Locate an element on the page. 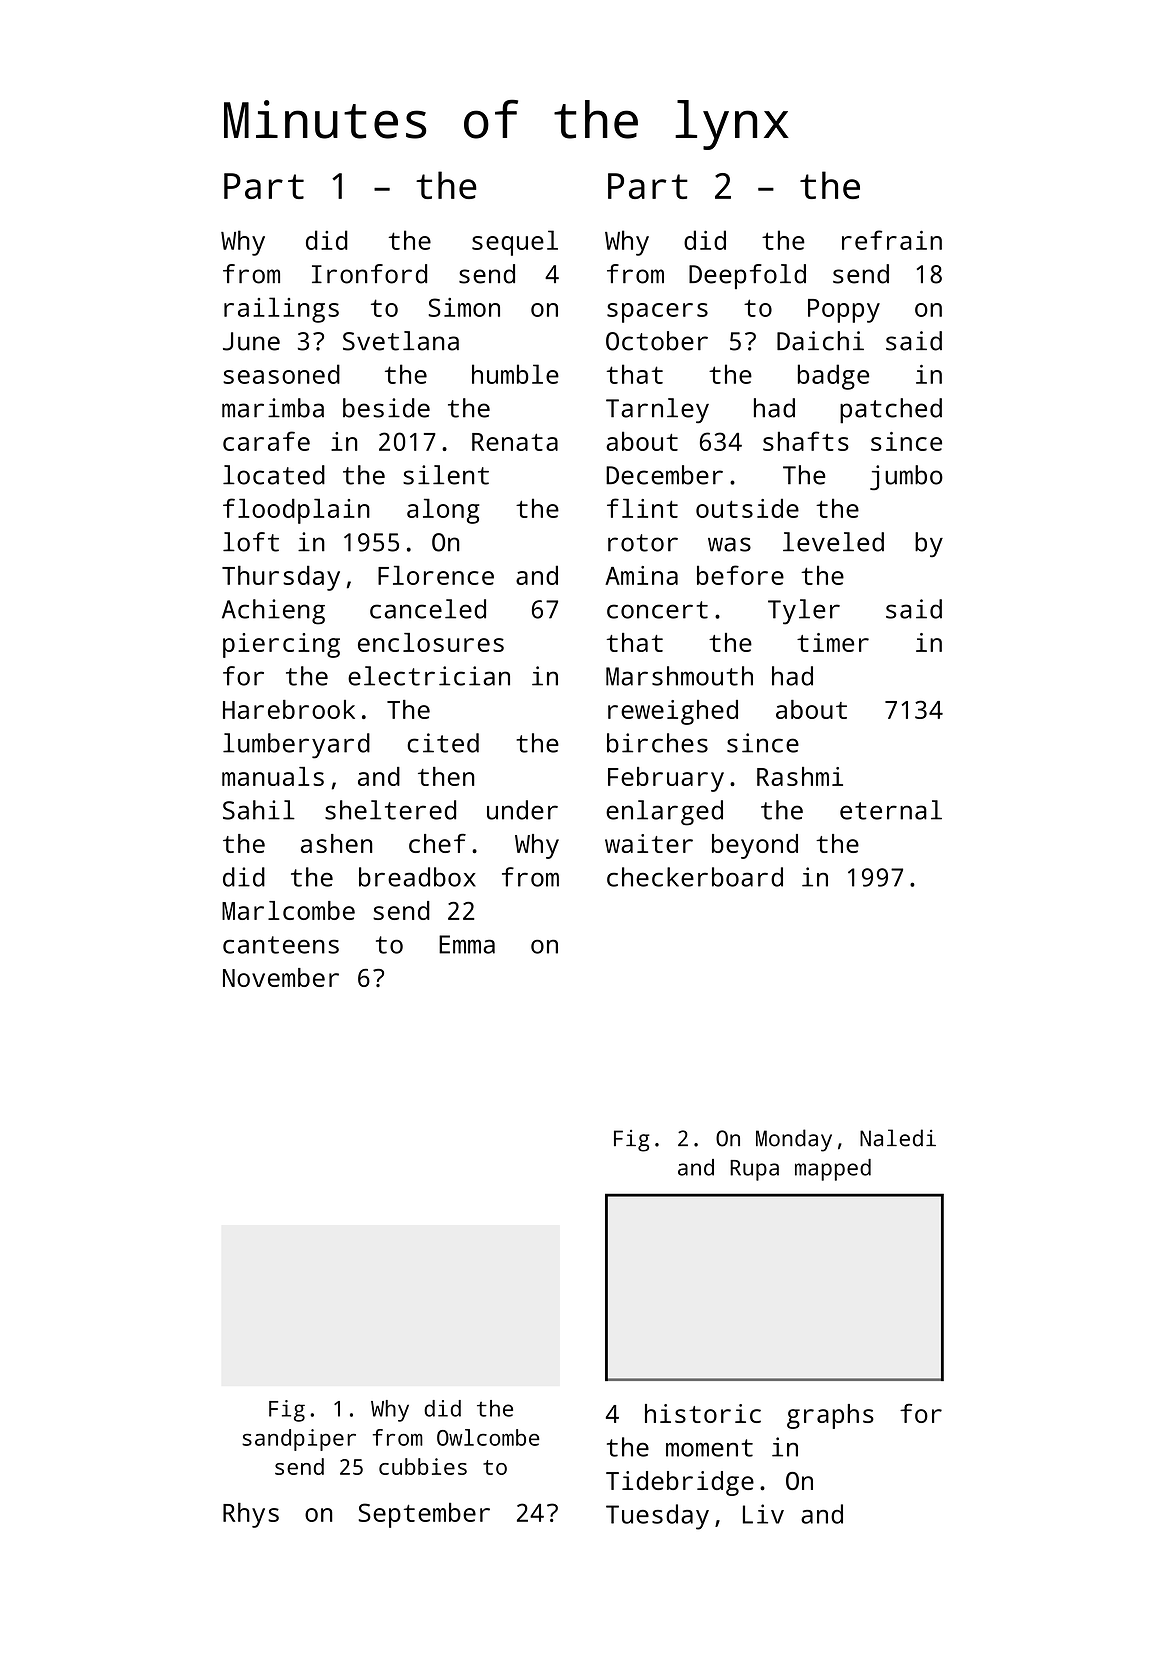 This page has width=1165, height=1654. breadbox is located at coordinates (417, 877).
